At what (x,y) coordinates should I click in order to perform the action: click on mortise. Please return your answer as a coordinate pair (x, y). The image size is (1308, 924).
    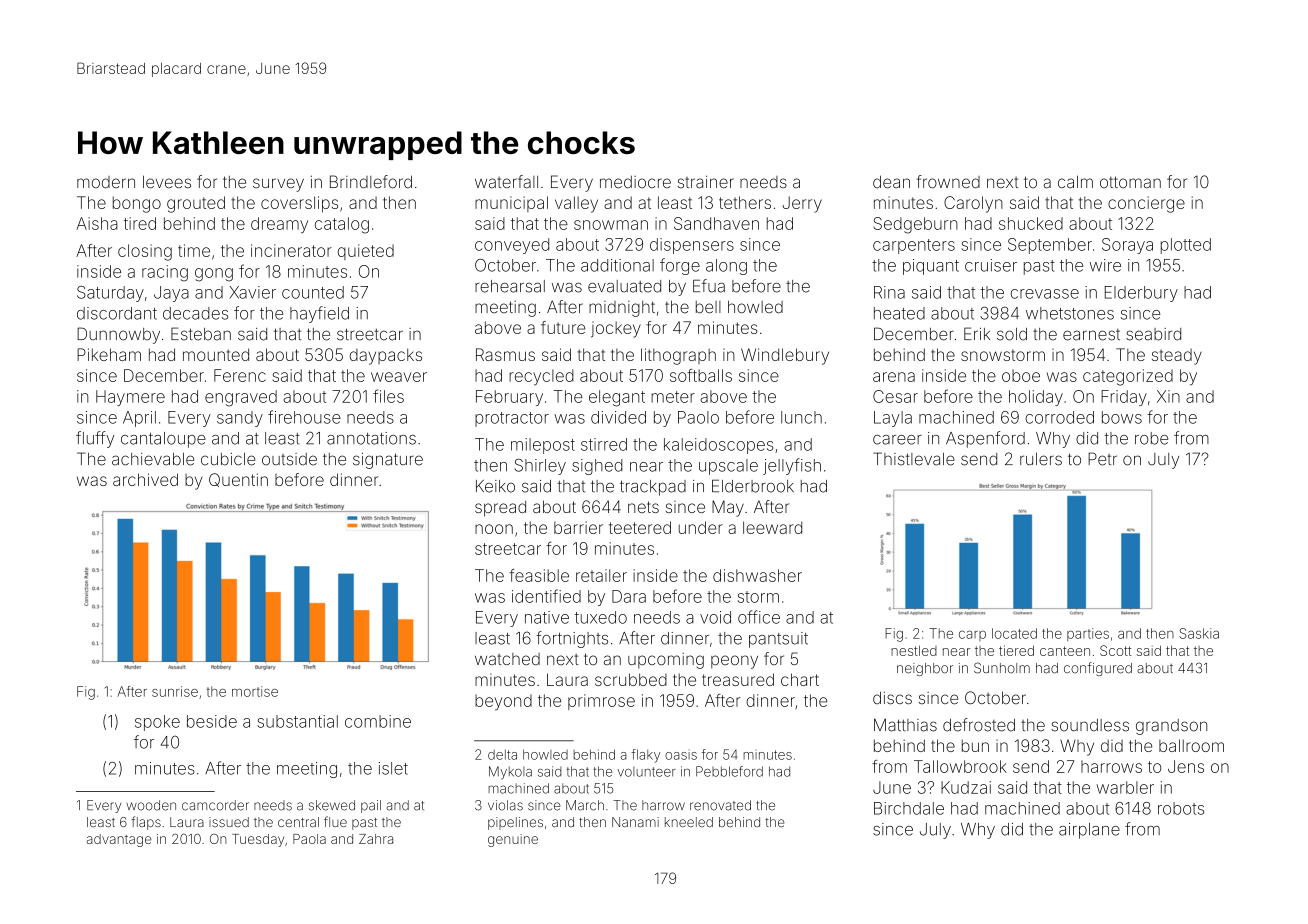
    Looking at the image, I should click on (255, 691).
